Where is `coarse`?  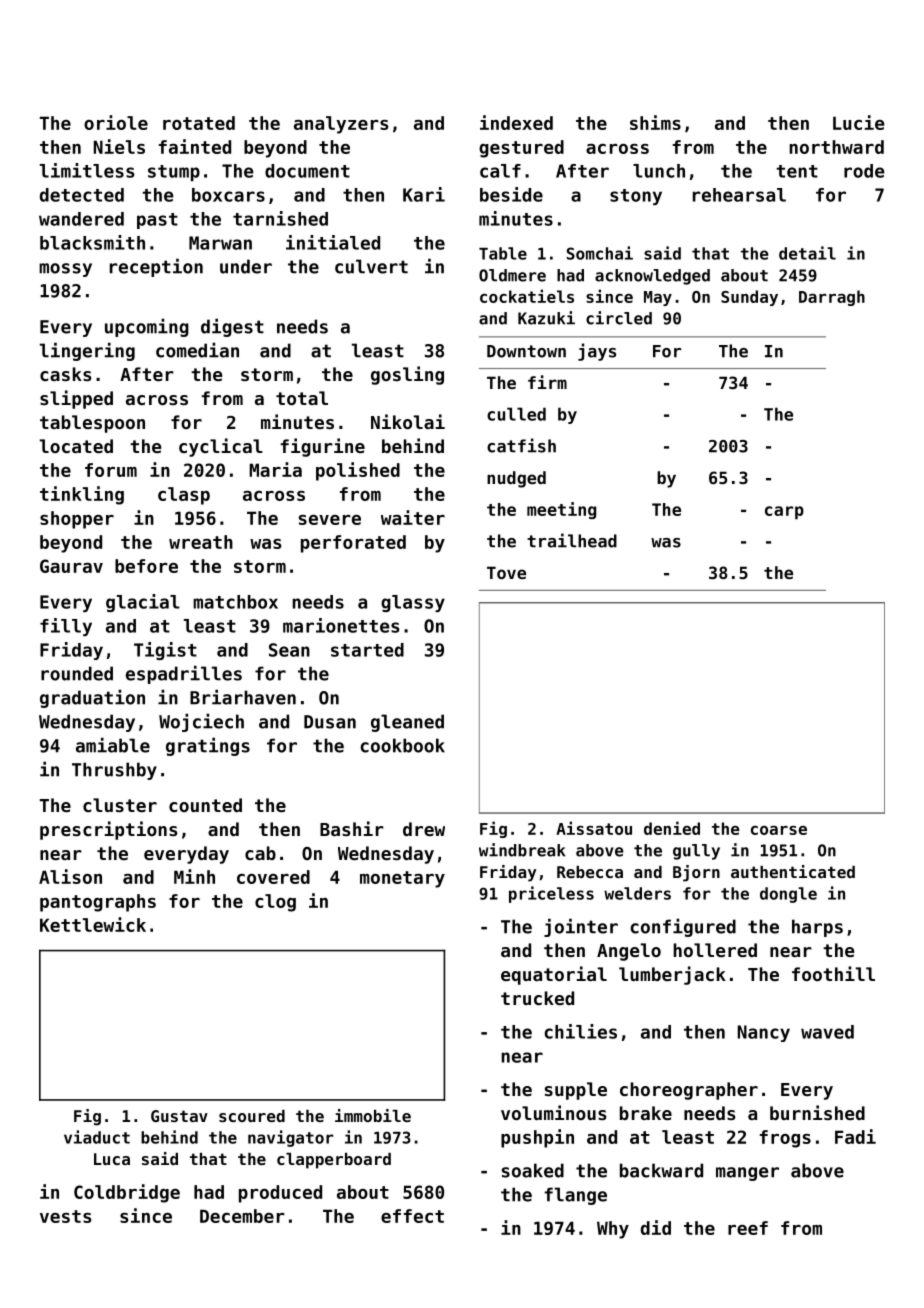 coarse is located at coordinates (779, 830).
